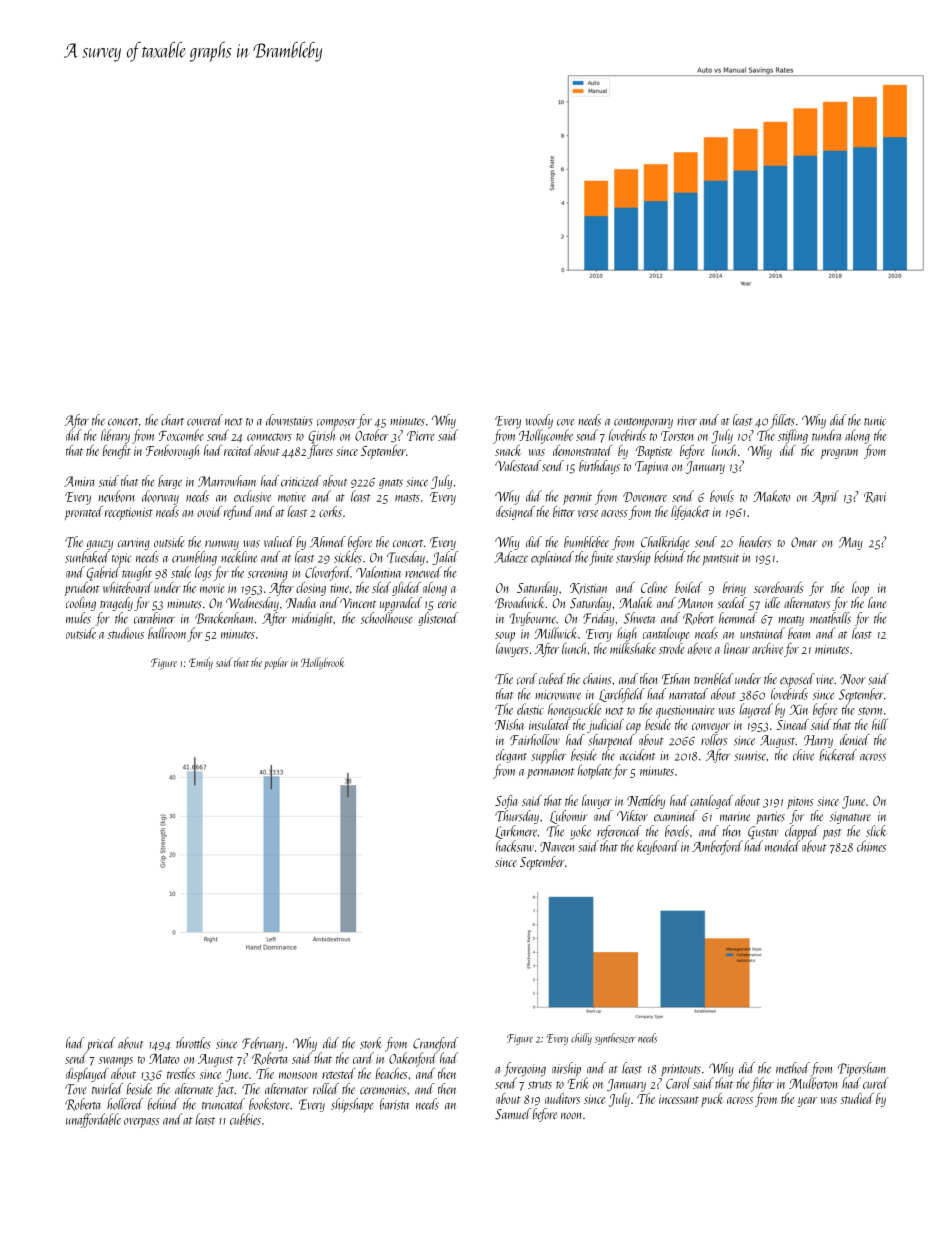  What do you see at coordinates (201, 663) in the screenshot?
I see `Emily` at bounding box center [201, 663].
